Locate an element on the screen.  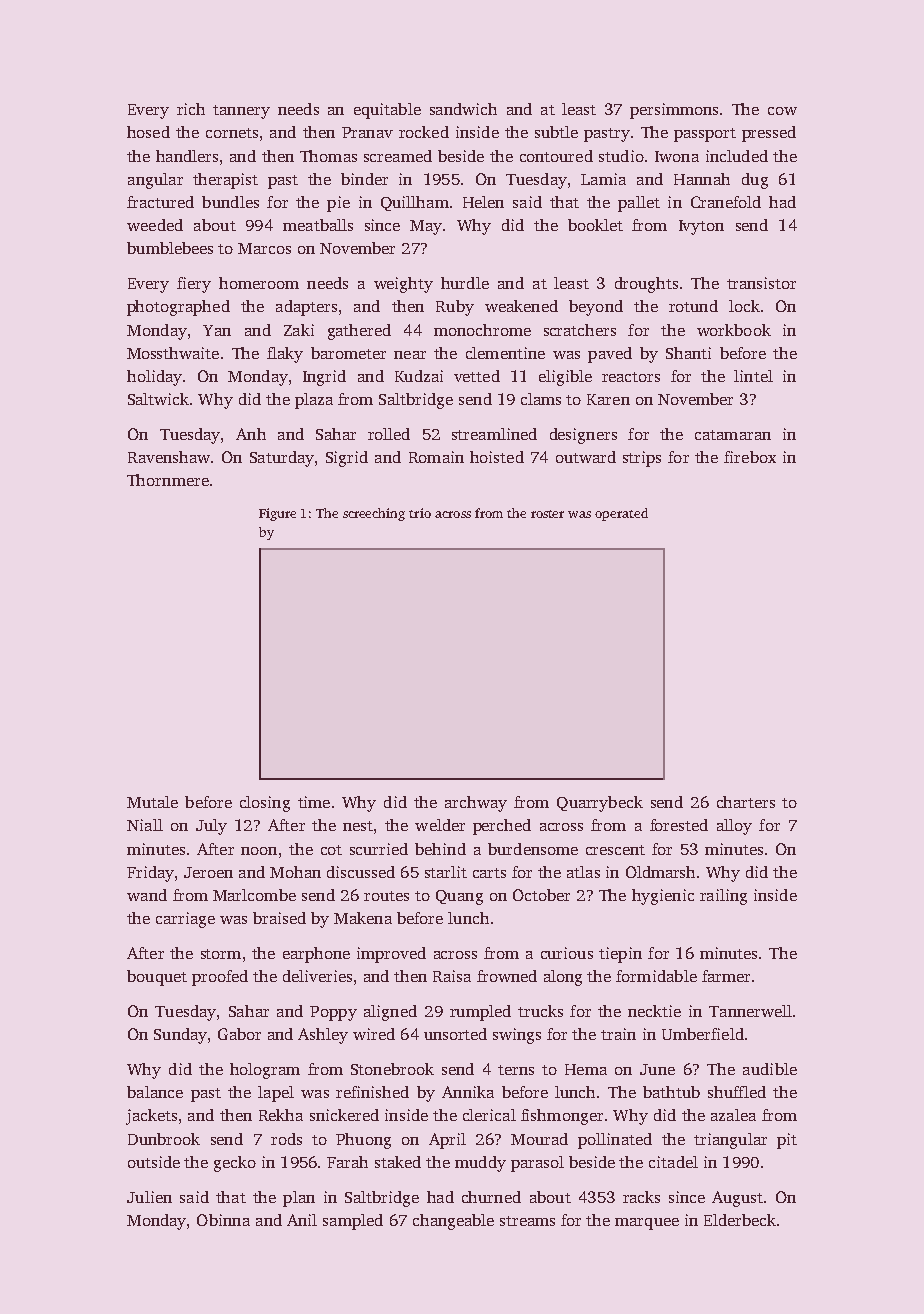
charters is located at coordinates (746, 802).
